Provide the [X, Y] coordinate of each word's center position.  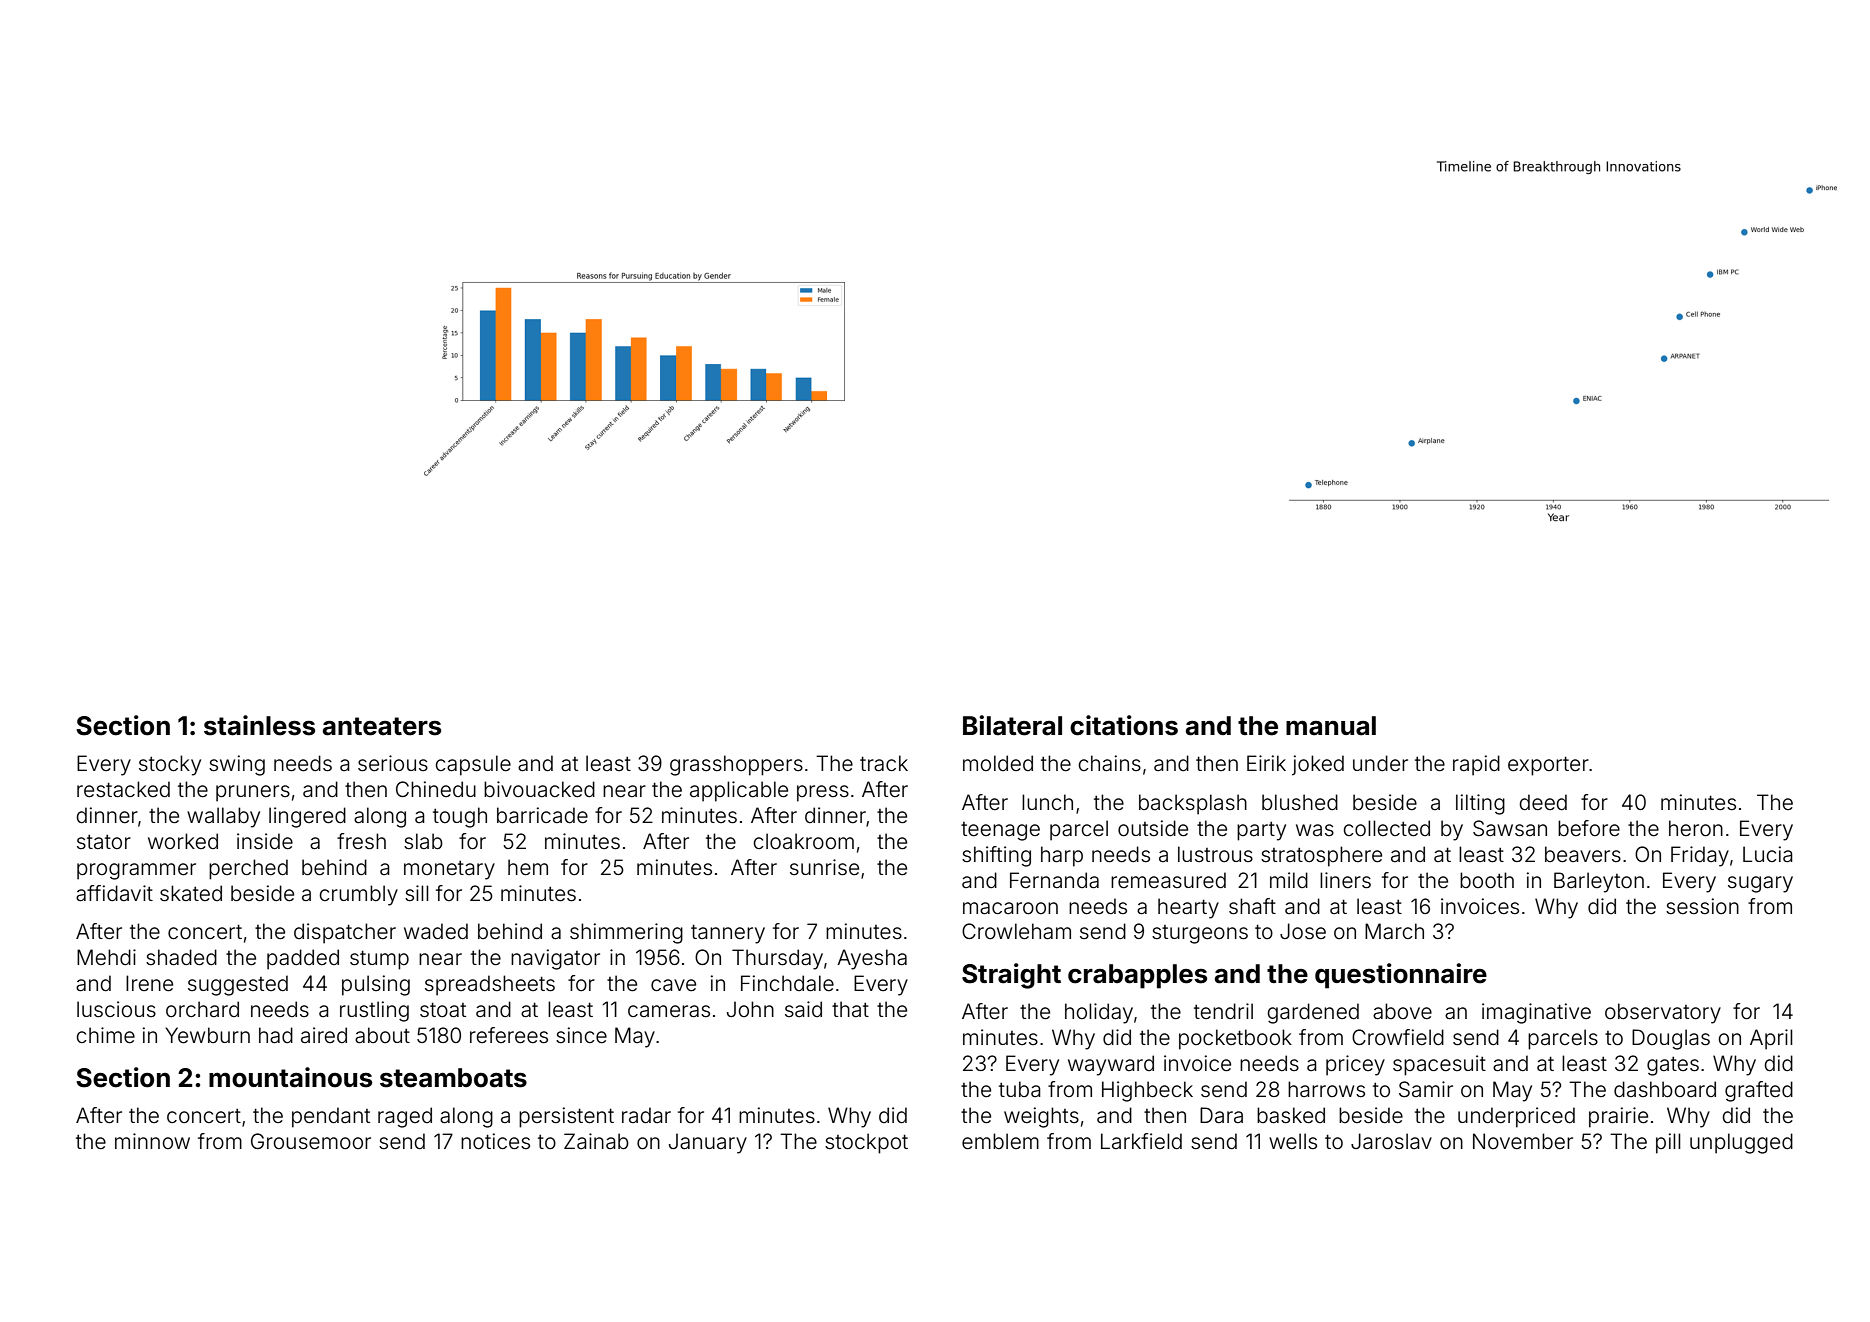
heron [1696, 828]
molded [998, 763]
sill [417, 893]
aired [324, 1035]
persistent [566, 1117]
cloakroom [804, 841]
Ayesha [872, 959]
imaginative [1536, 1013]
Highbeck [1147, 1091]
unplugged [1741, 1143]
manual [1331, 726]
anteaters [382, 726]
